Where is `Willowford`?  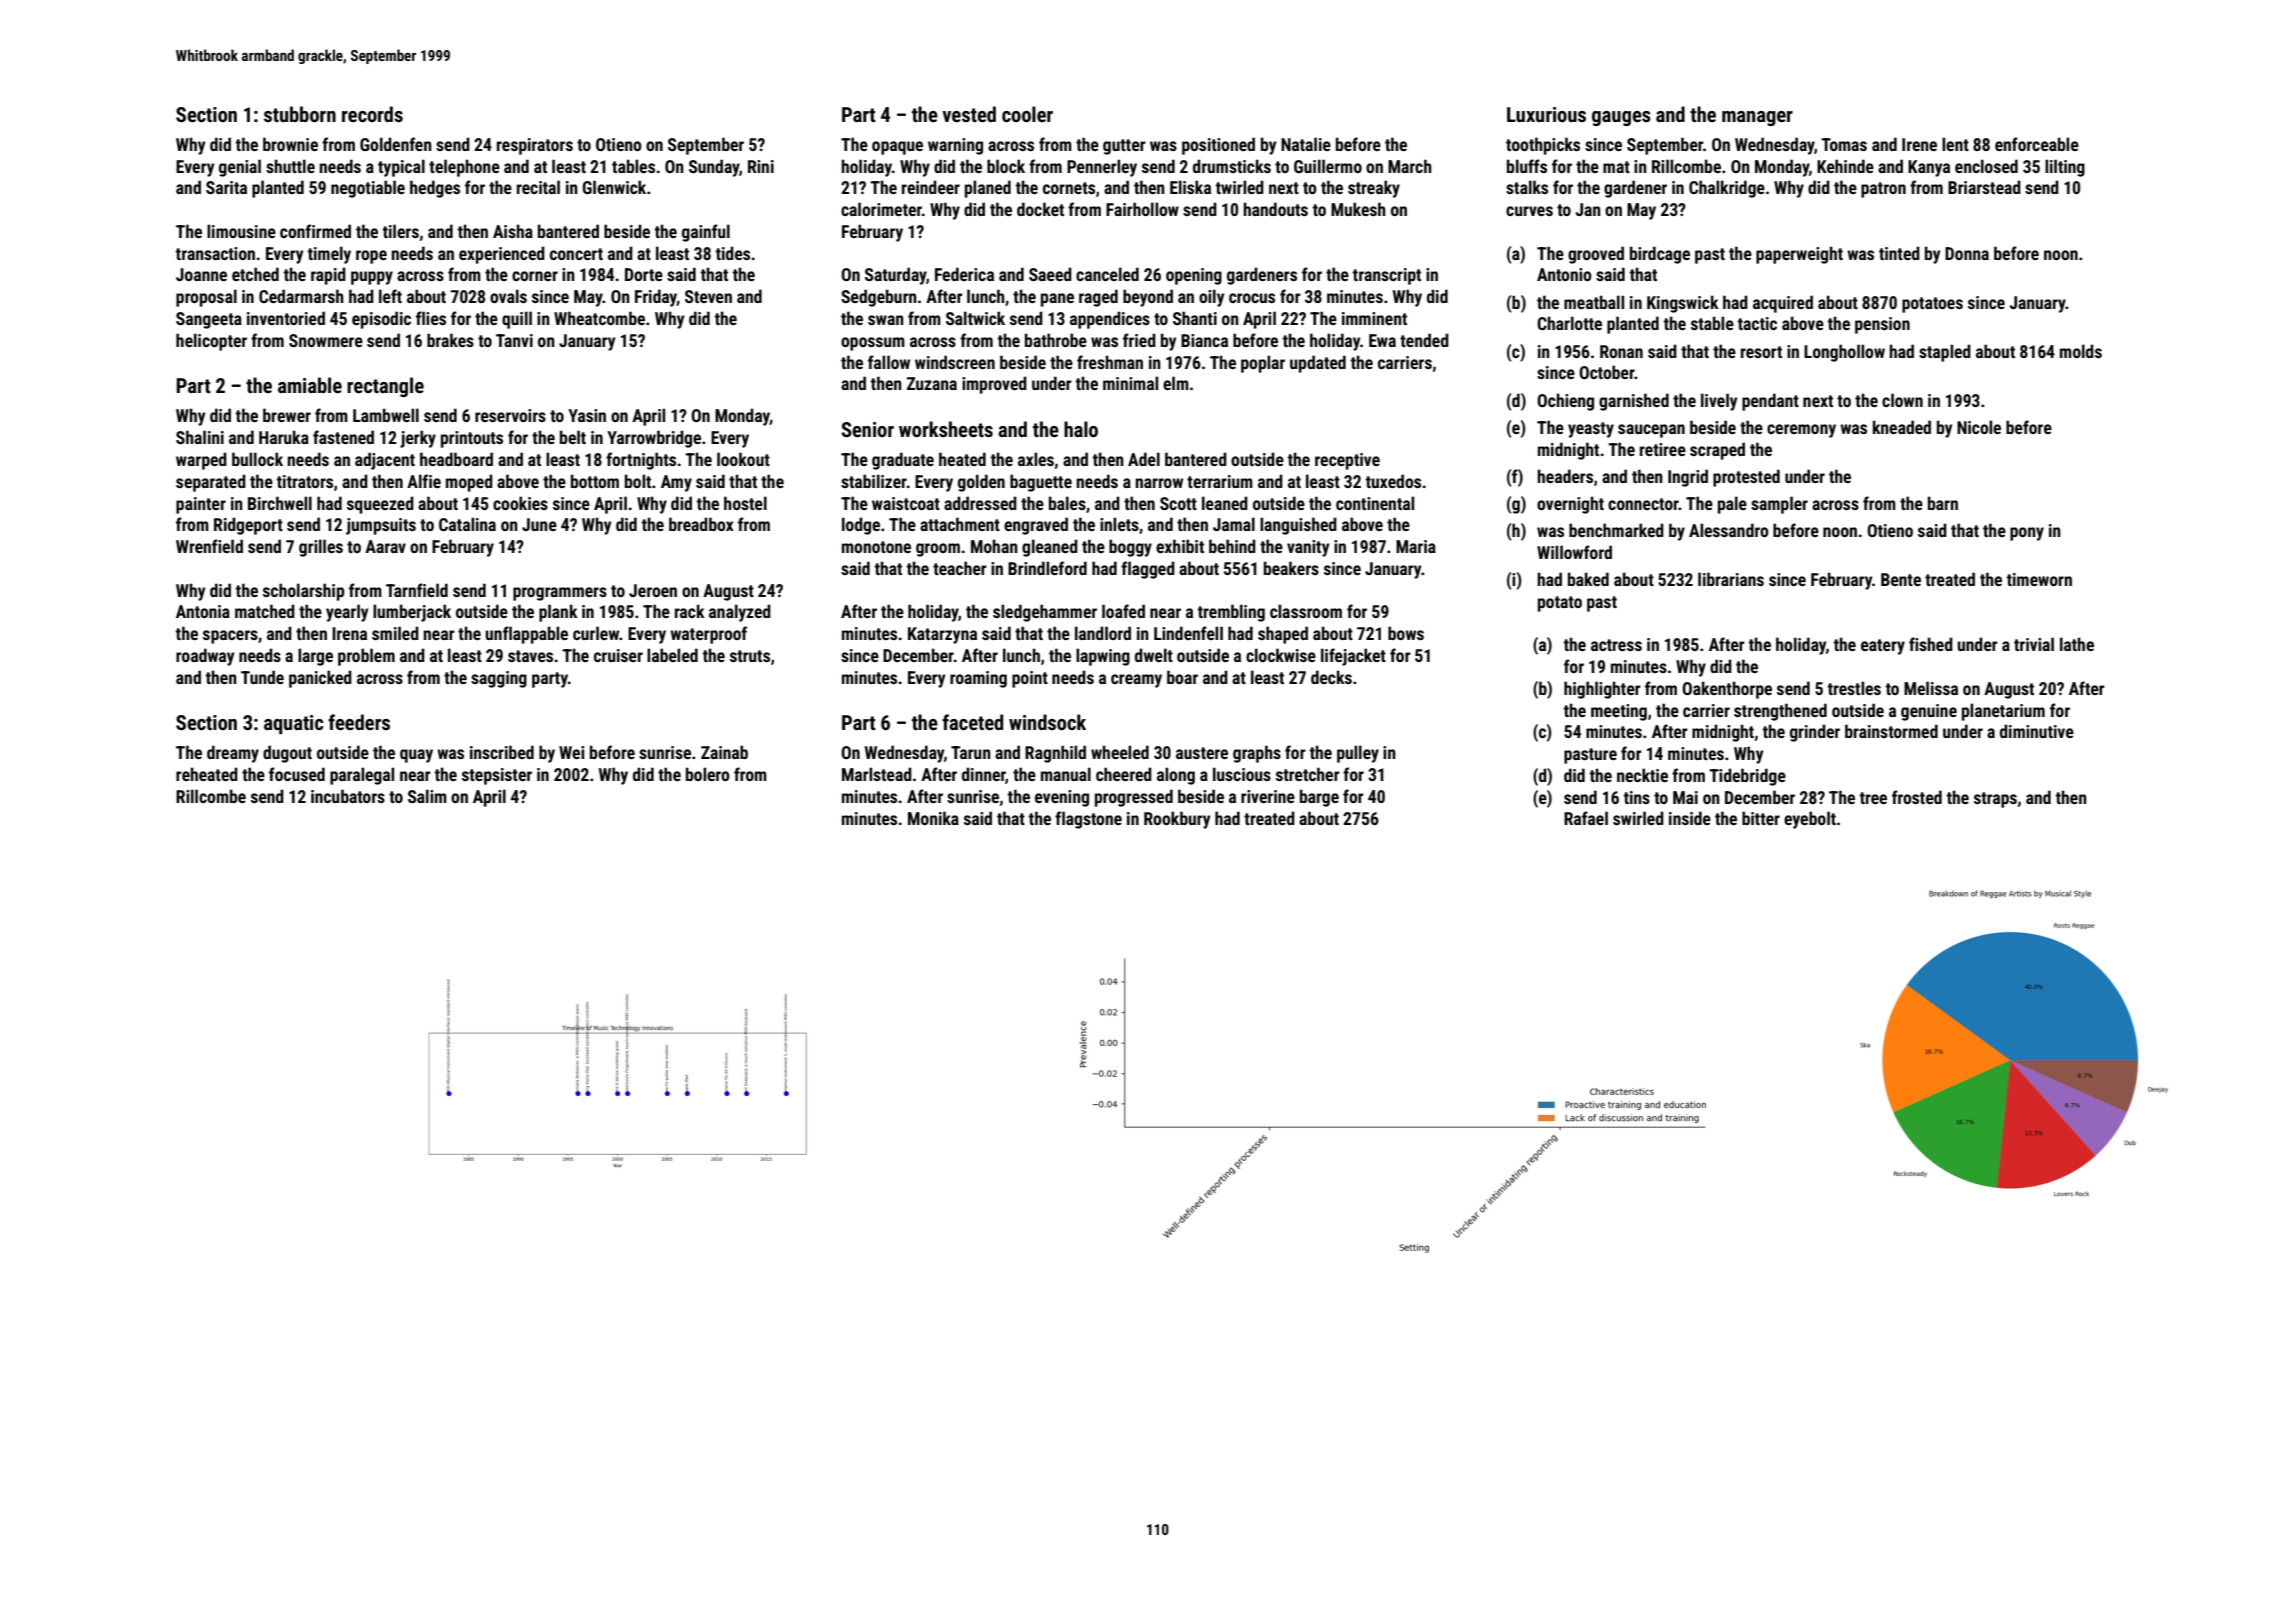 Willowford is located at coordinates (1574, 552).
